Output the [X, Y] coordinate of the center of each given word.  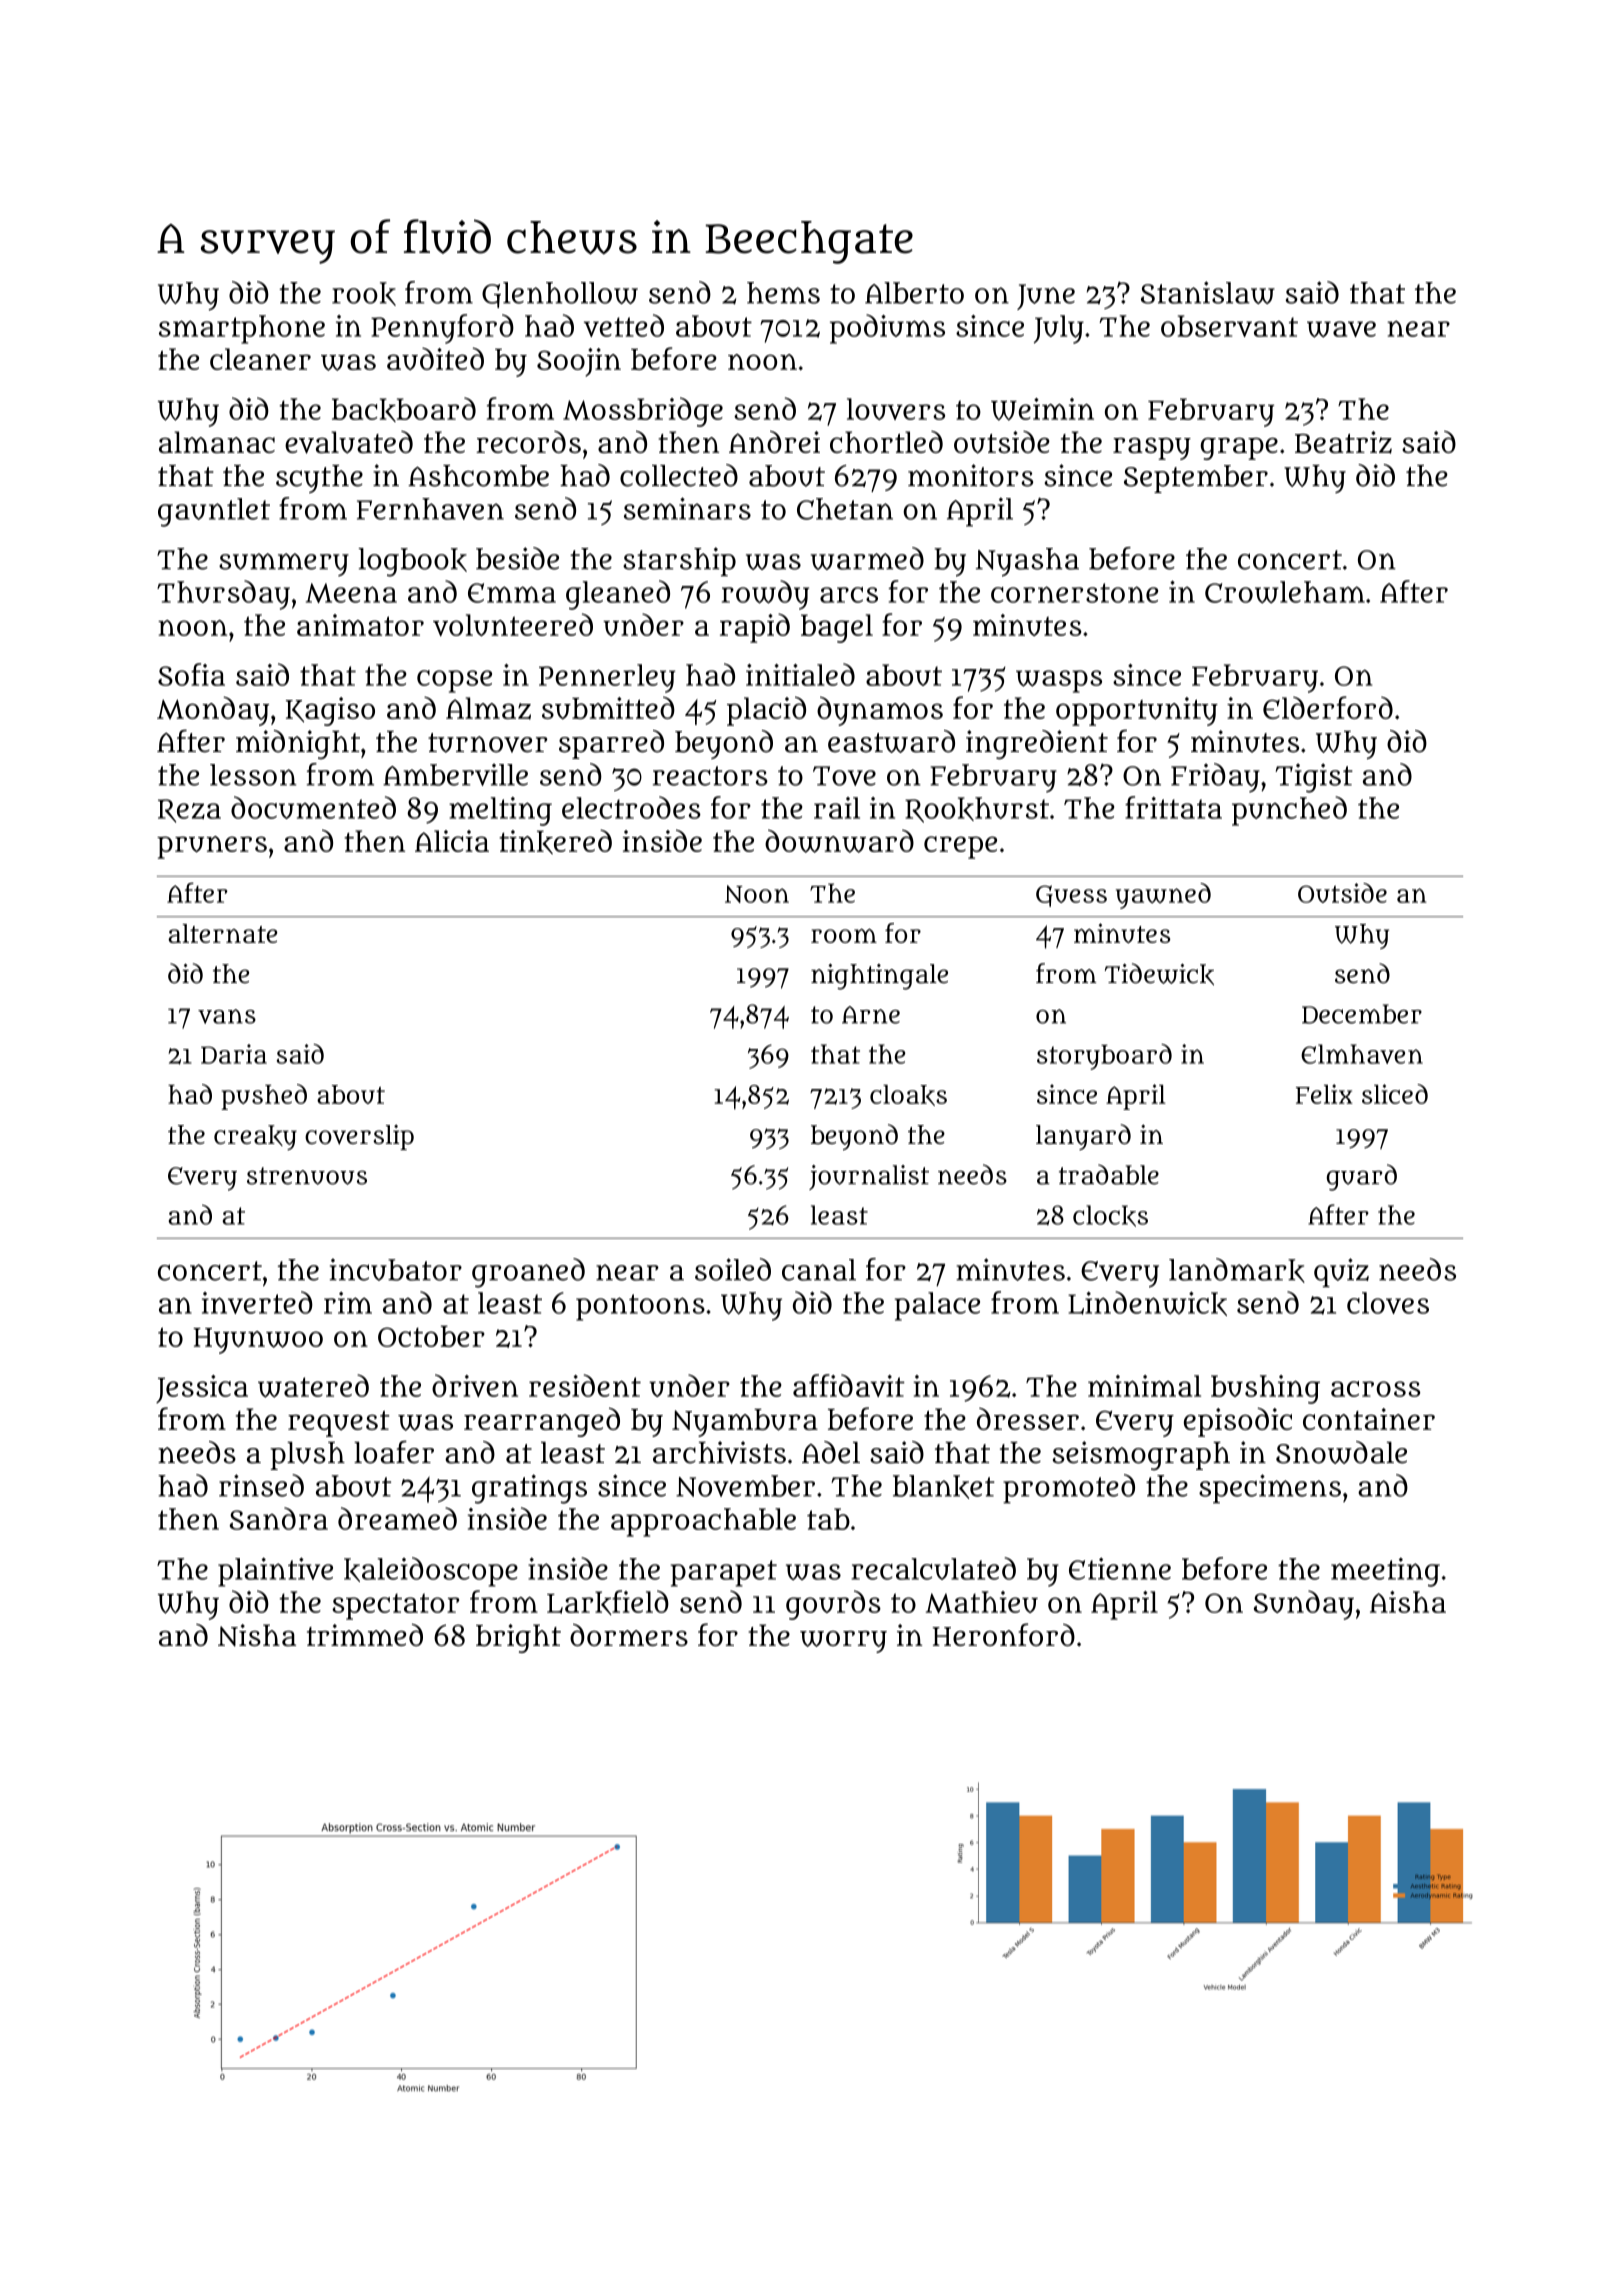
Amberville [455, 775]
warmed [867, 558]
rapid [755, 628]
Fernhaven [430, 509]
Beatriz [1343, 442]
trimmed [365, 1635]
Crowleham [1285, 592]
